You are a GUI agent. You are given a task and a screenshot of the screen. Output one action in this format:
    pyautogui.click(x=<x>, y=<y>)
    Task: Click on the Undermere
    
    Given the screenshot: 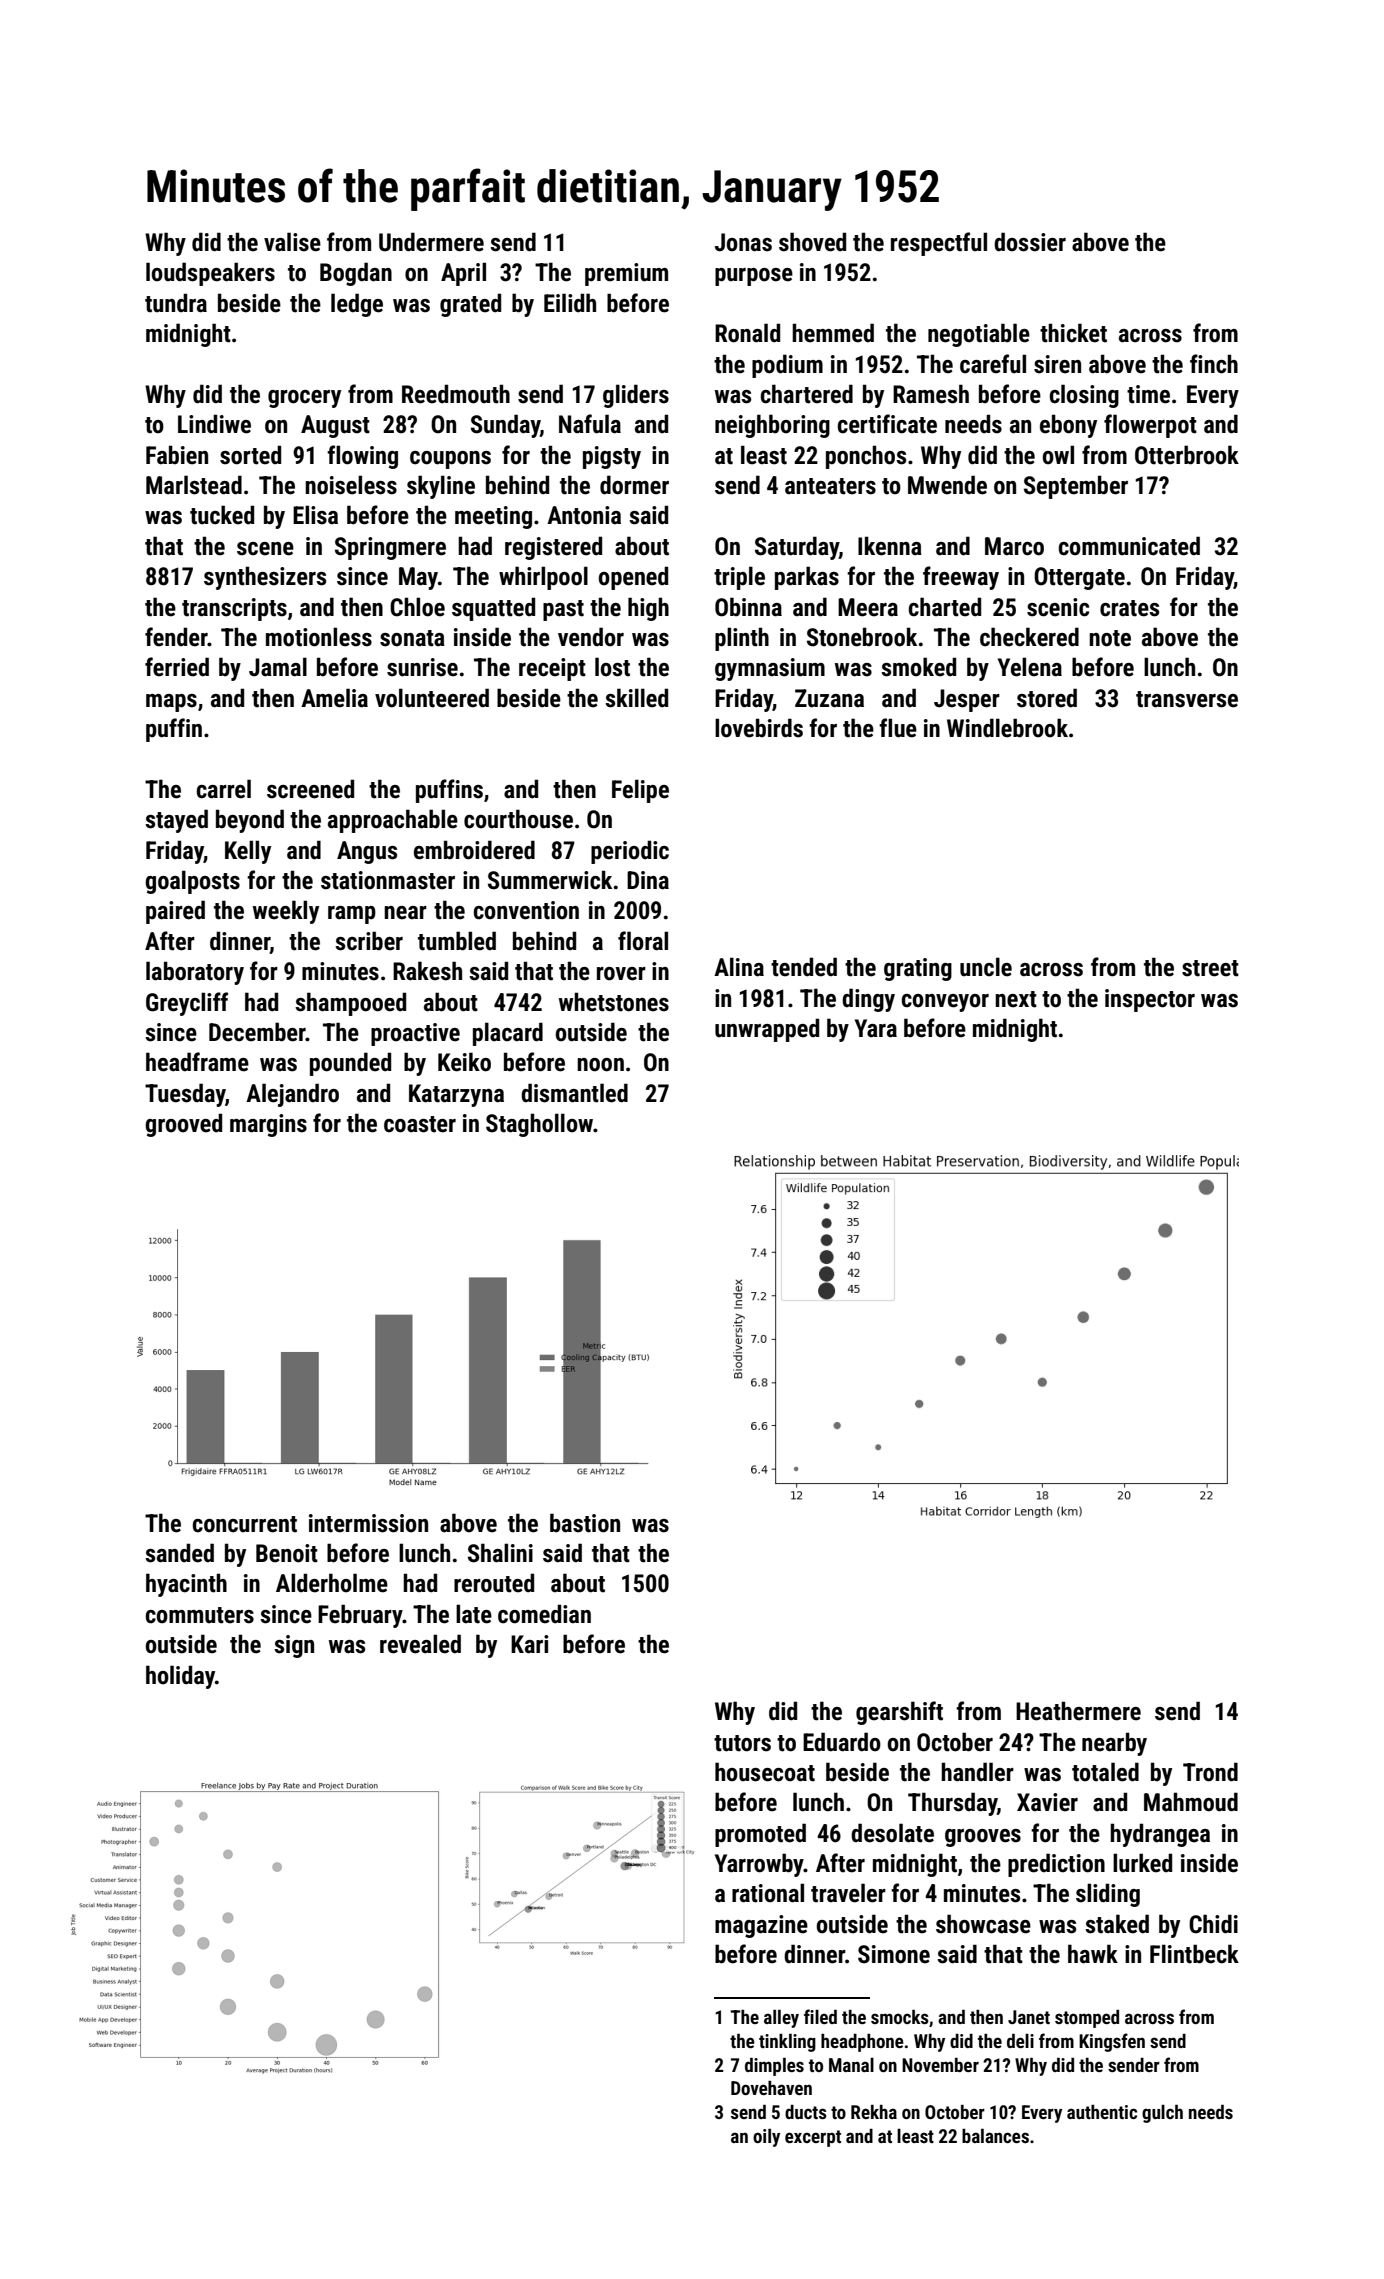 What is the action you would take?
    pyautogui.click(x=431, y=242)
